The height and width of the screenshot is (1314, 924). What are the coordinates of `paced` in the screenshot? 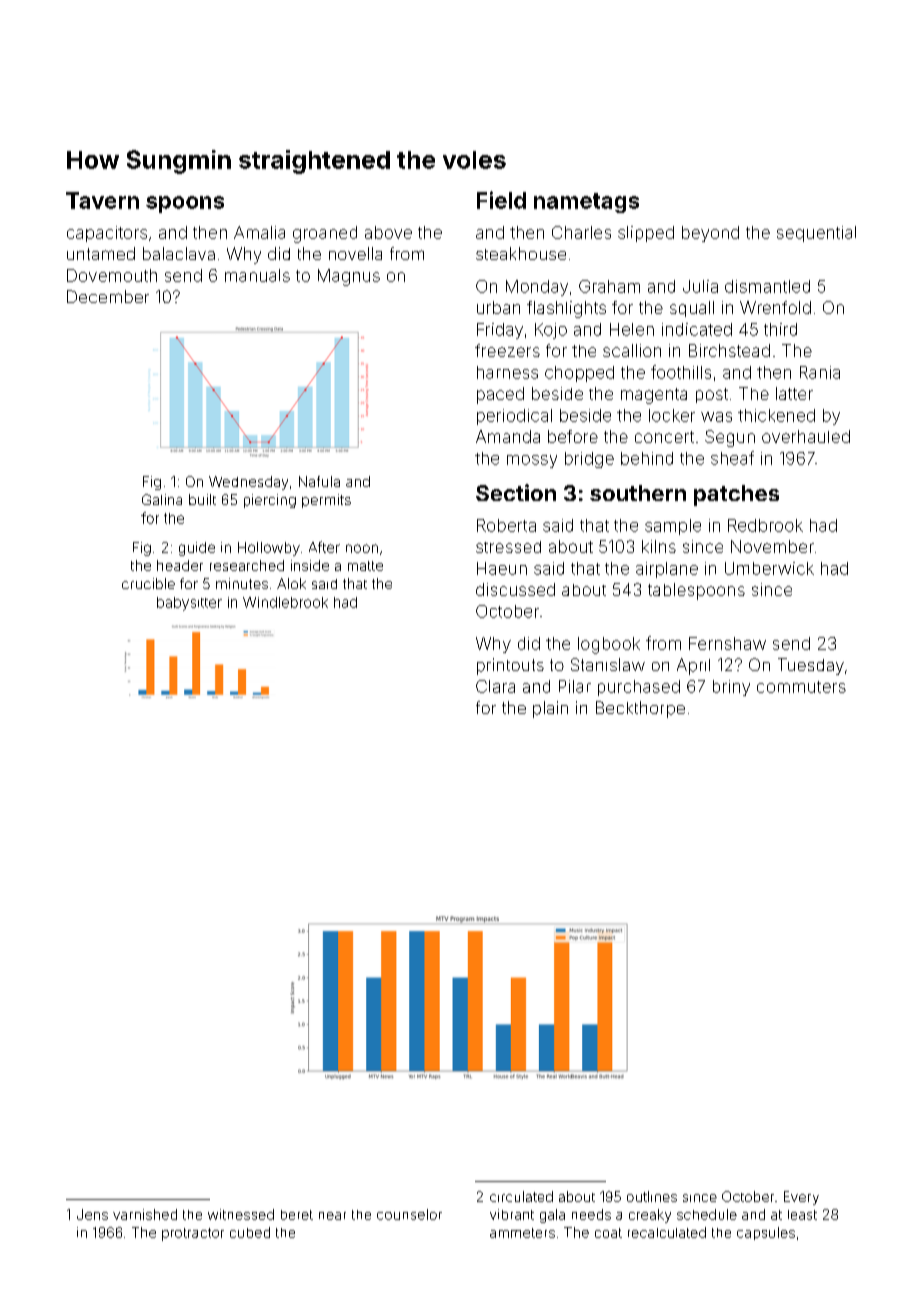 It's located at (500, 395).
